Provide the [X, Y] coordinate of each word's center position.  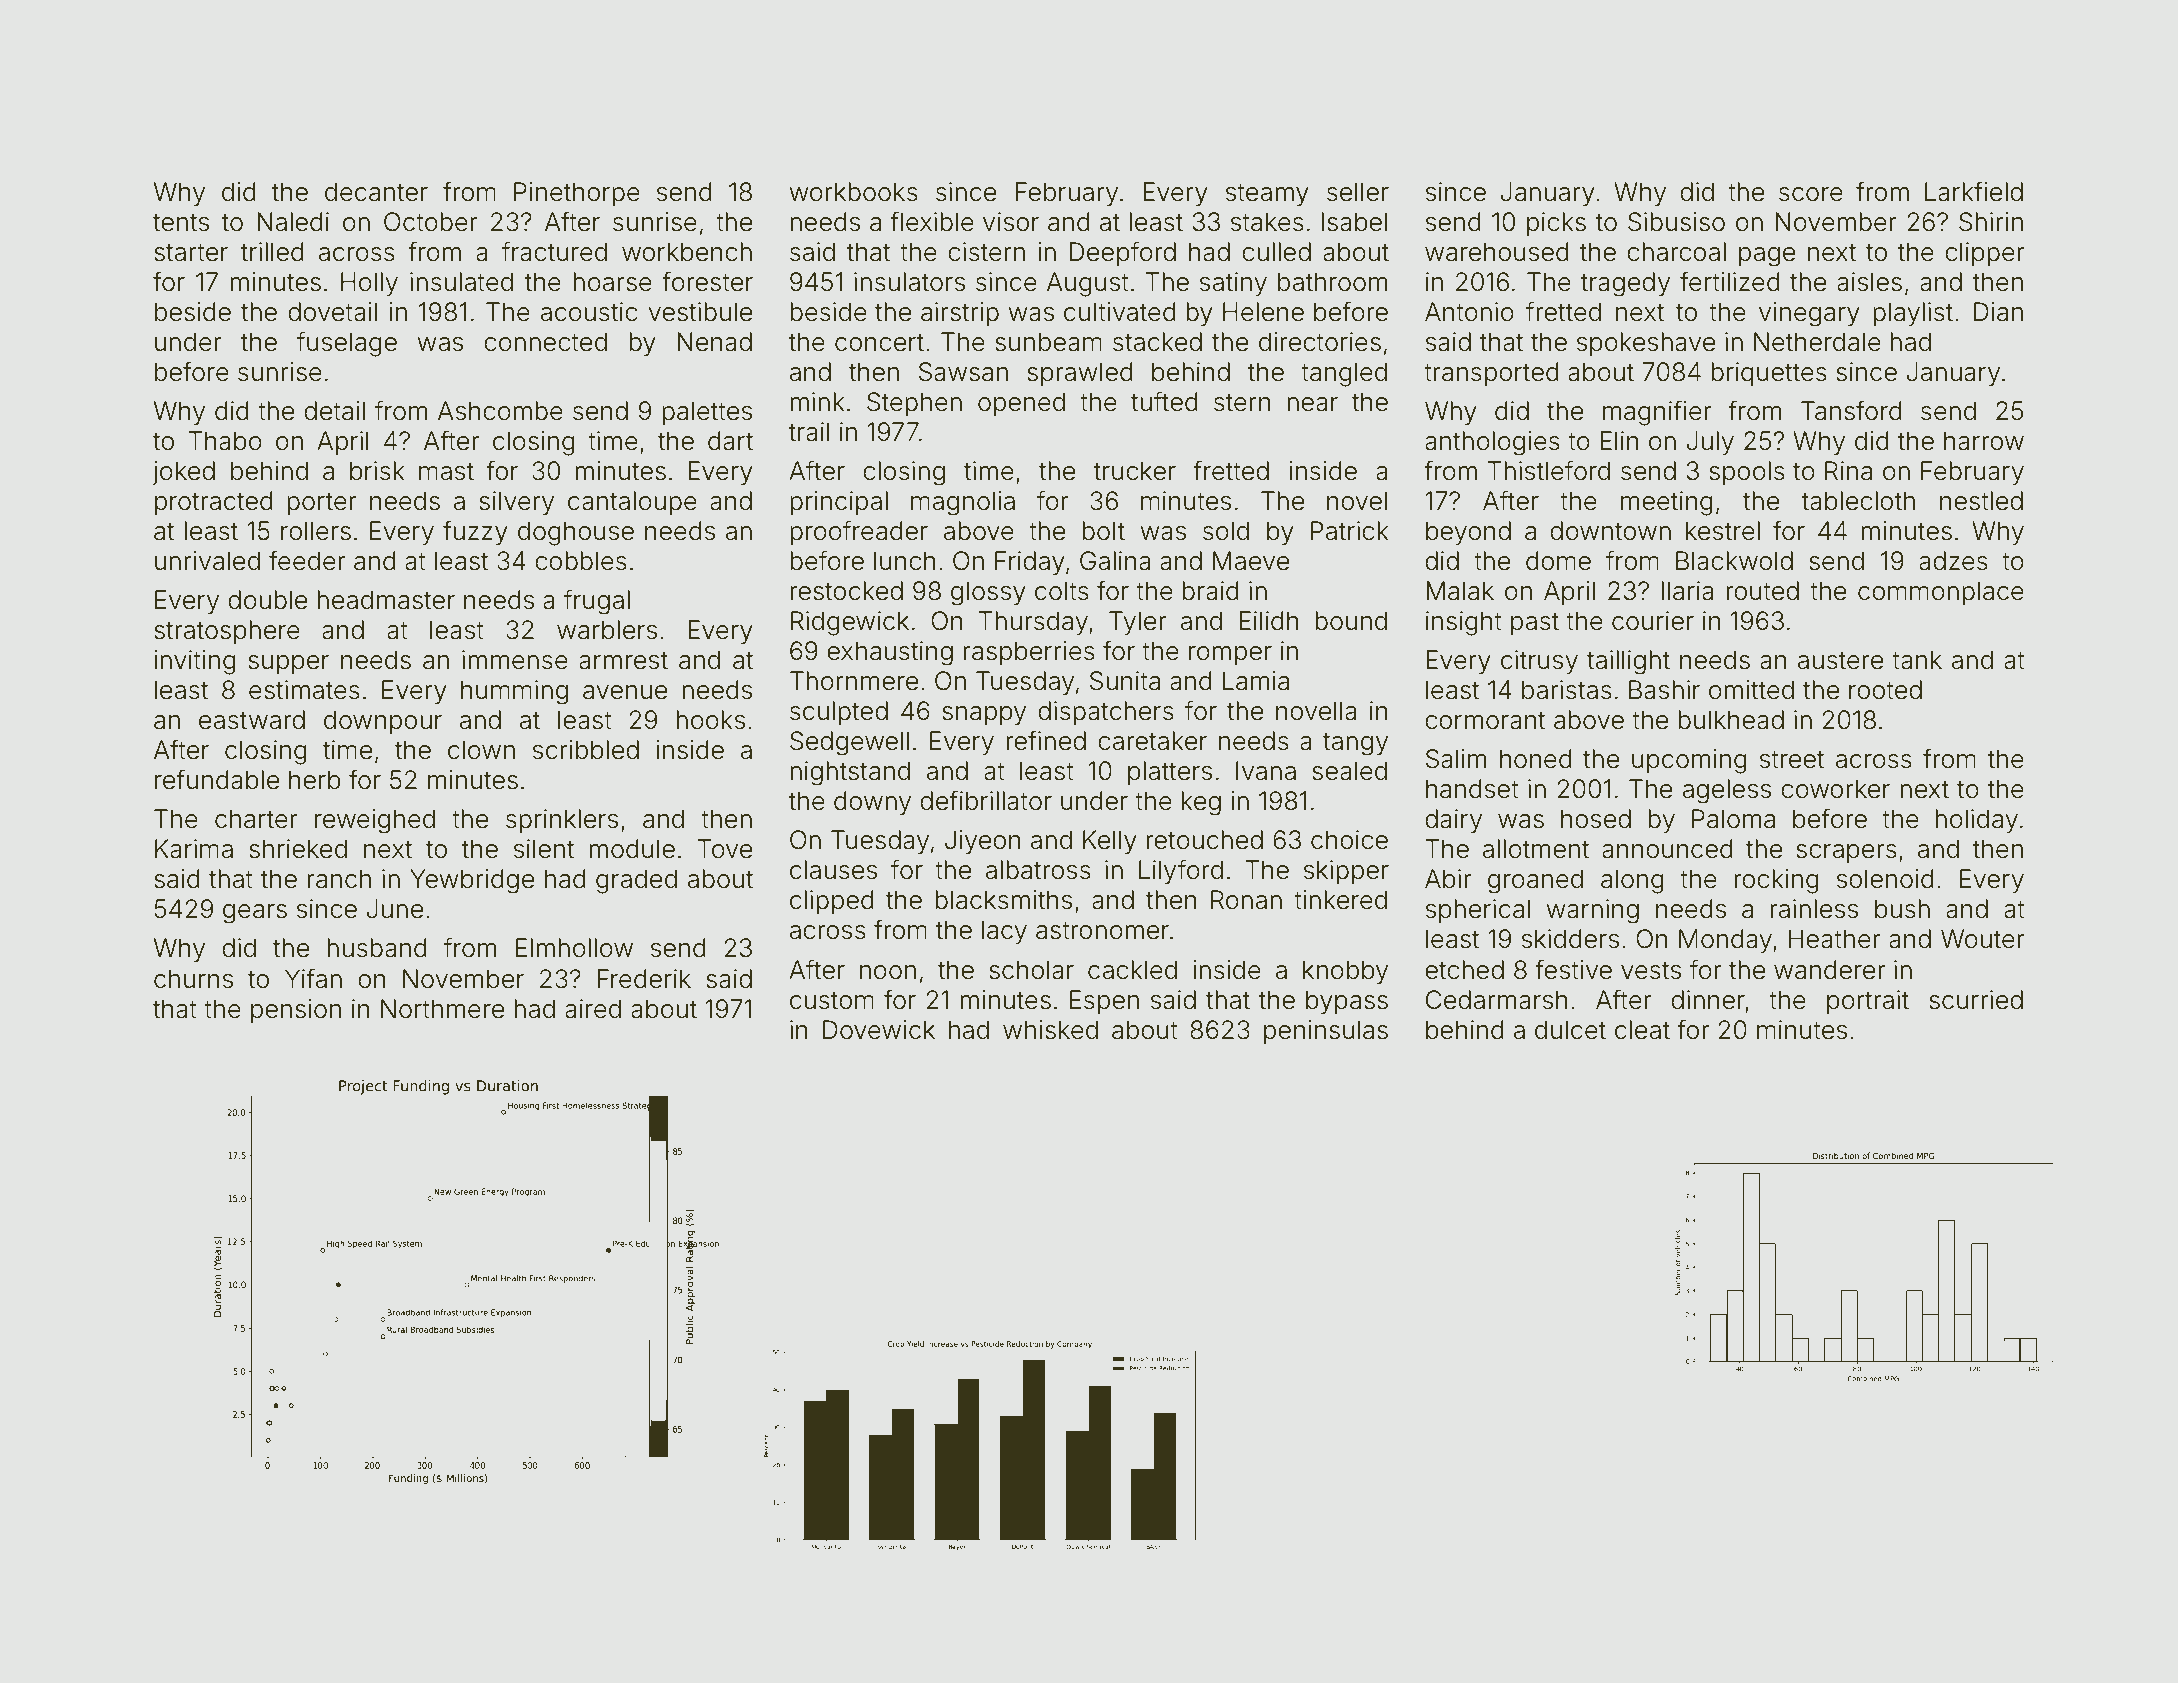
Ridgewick [850, 623]
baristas [1567, 690]
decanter [376, 192]
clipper [1985, 254]
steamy [1267, 195]
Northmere [442, 1009]
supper [288, 664]
